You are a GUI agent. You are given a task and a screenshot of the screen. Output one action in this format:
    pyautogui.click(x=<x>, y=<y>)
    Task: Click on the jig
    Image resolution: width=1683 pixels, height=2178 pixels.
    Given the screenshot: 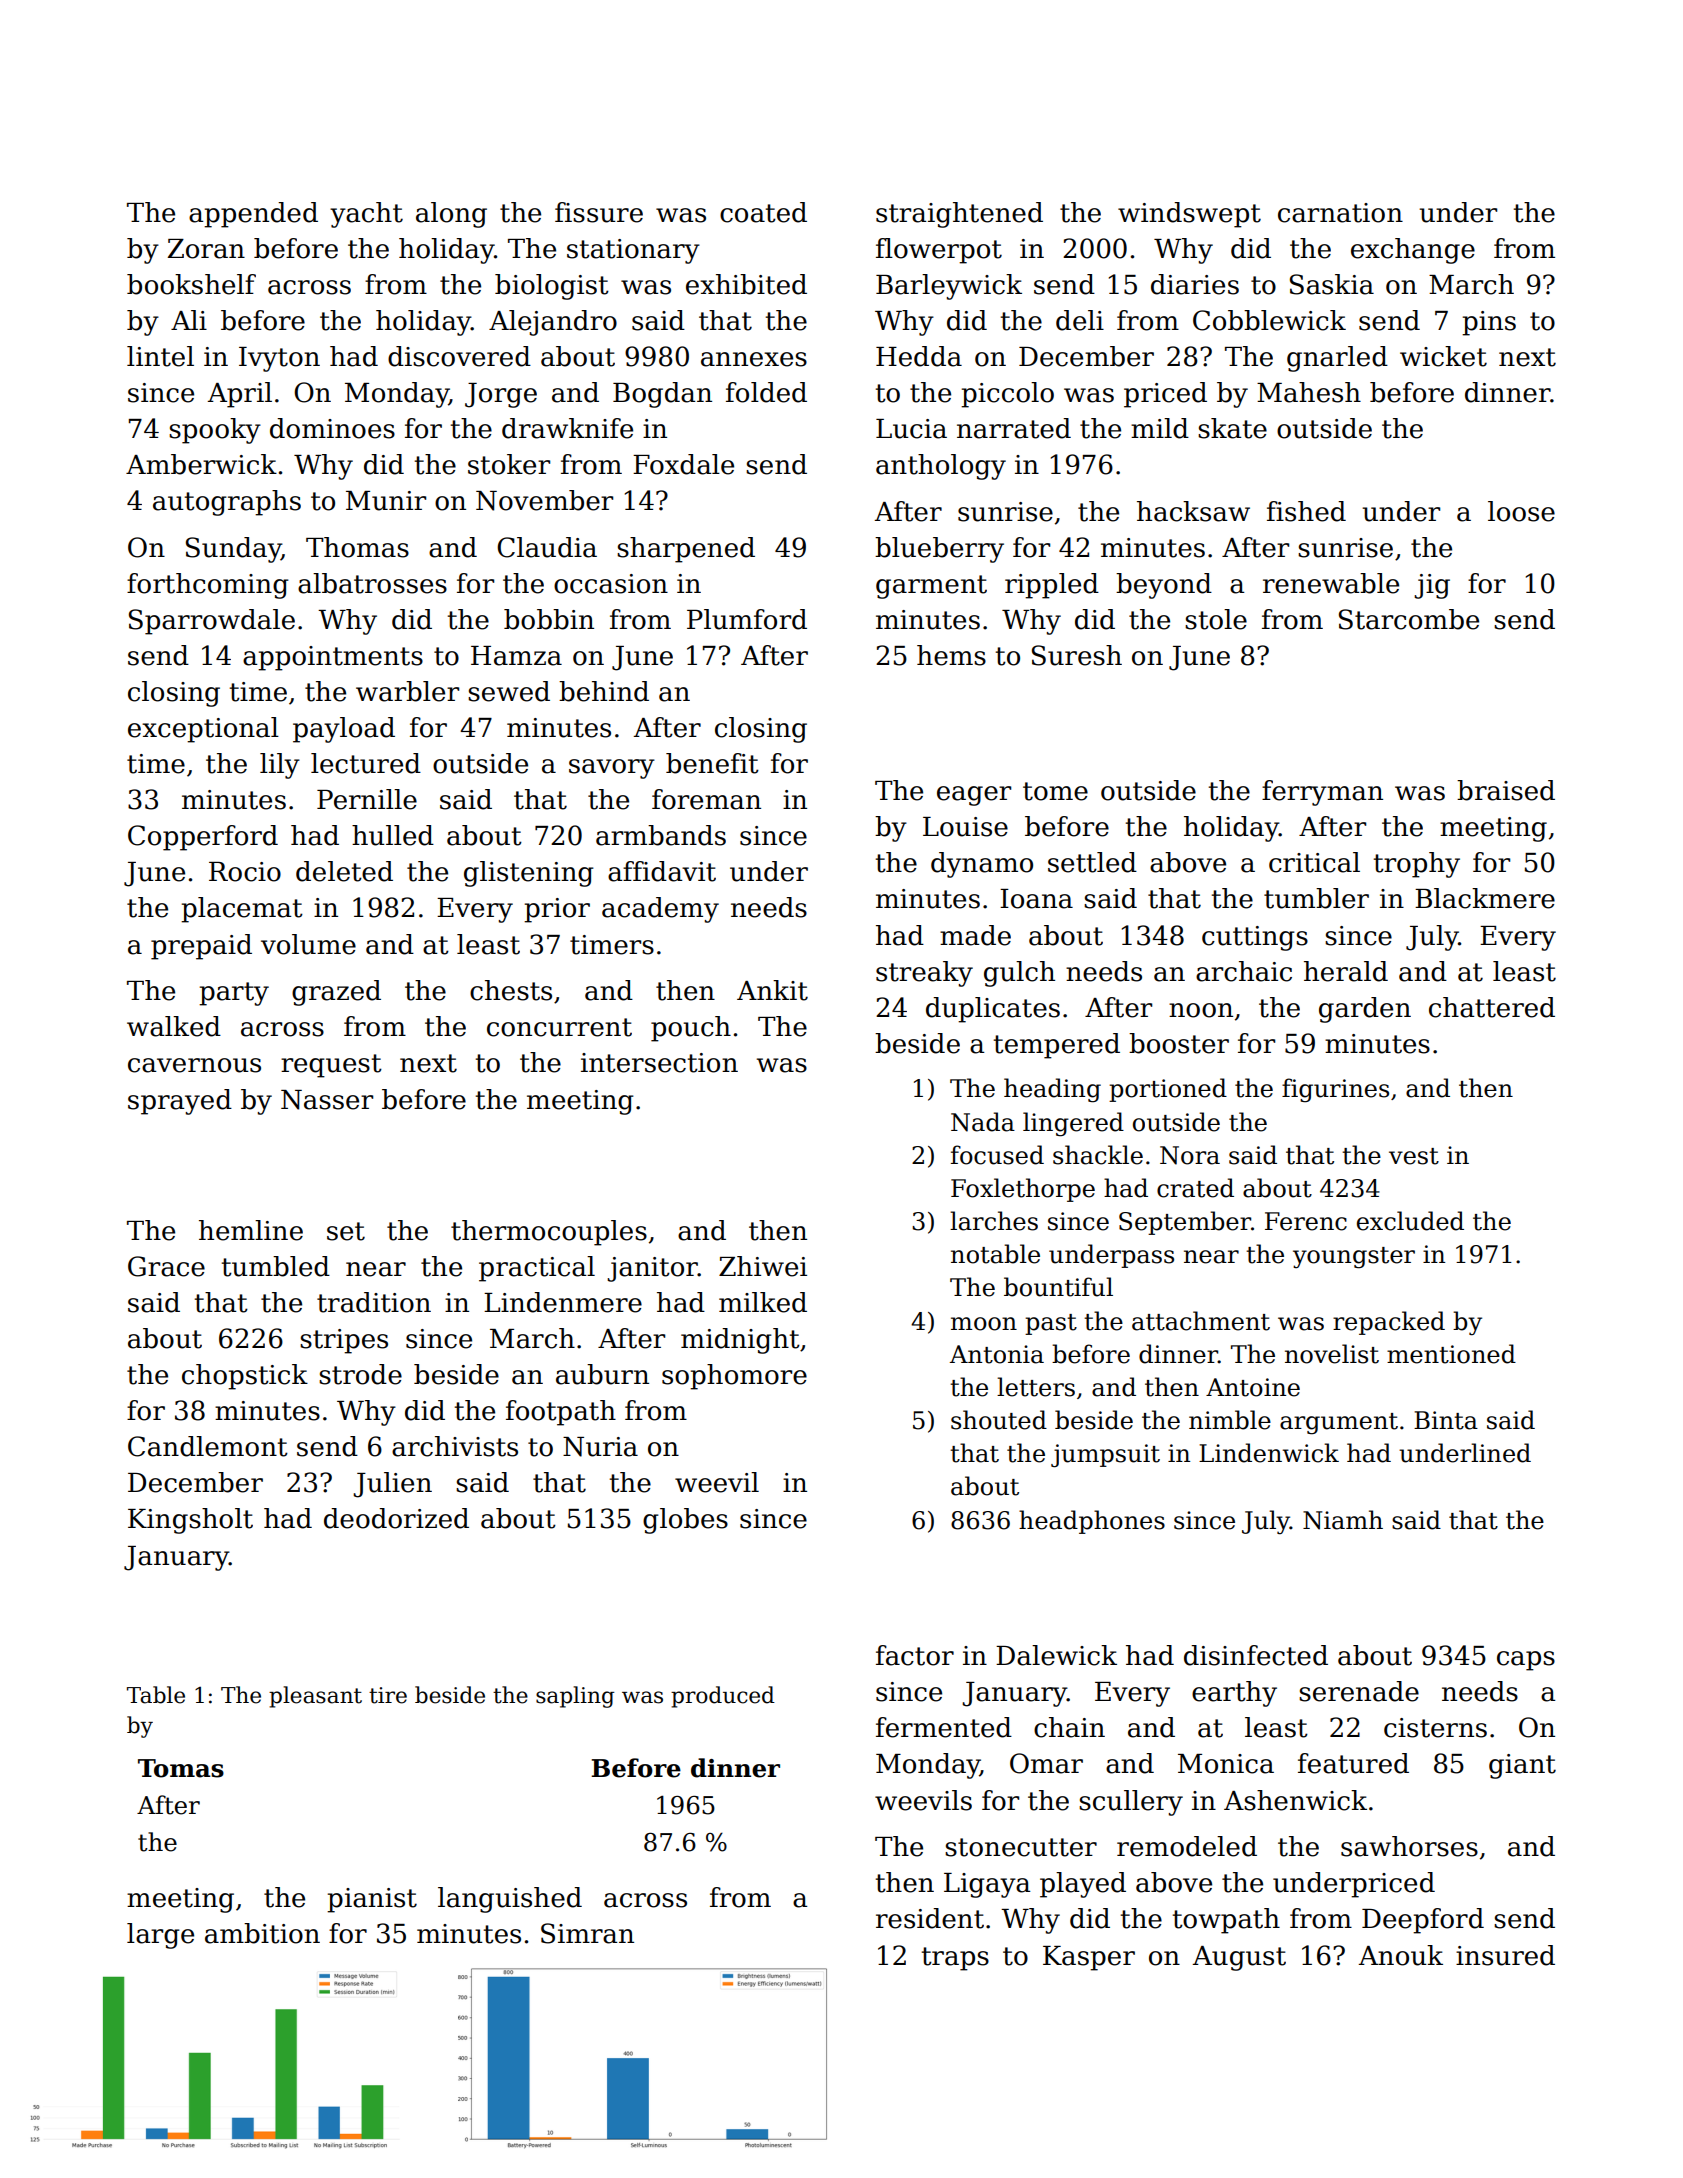 What is the action you would take?
    pyautogui.click(x=1432, y=586)
